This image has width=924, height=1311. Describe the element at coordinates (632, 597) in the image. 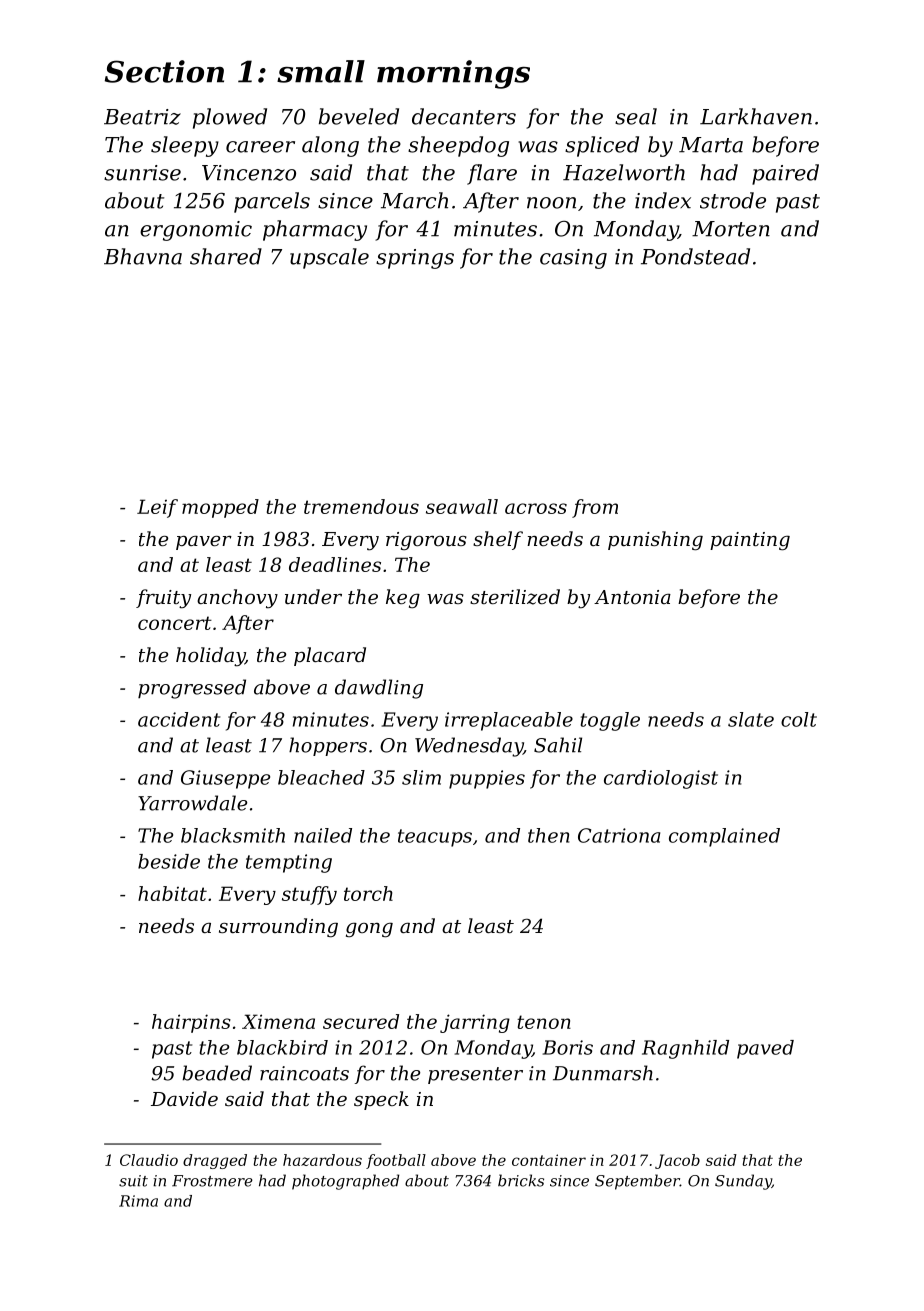

I see `Antonia` at that location.
